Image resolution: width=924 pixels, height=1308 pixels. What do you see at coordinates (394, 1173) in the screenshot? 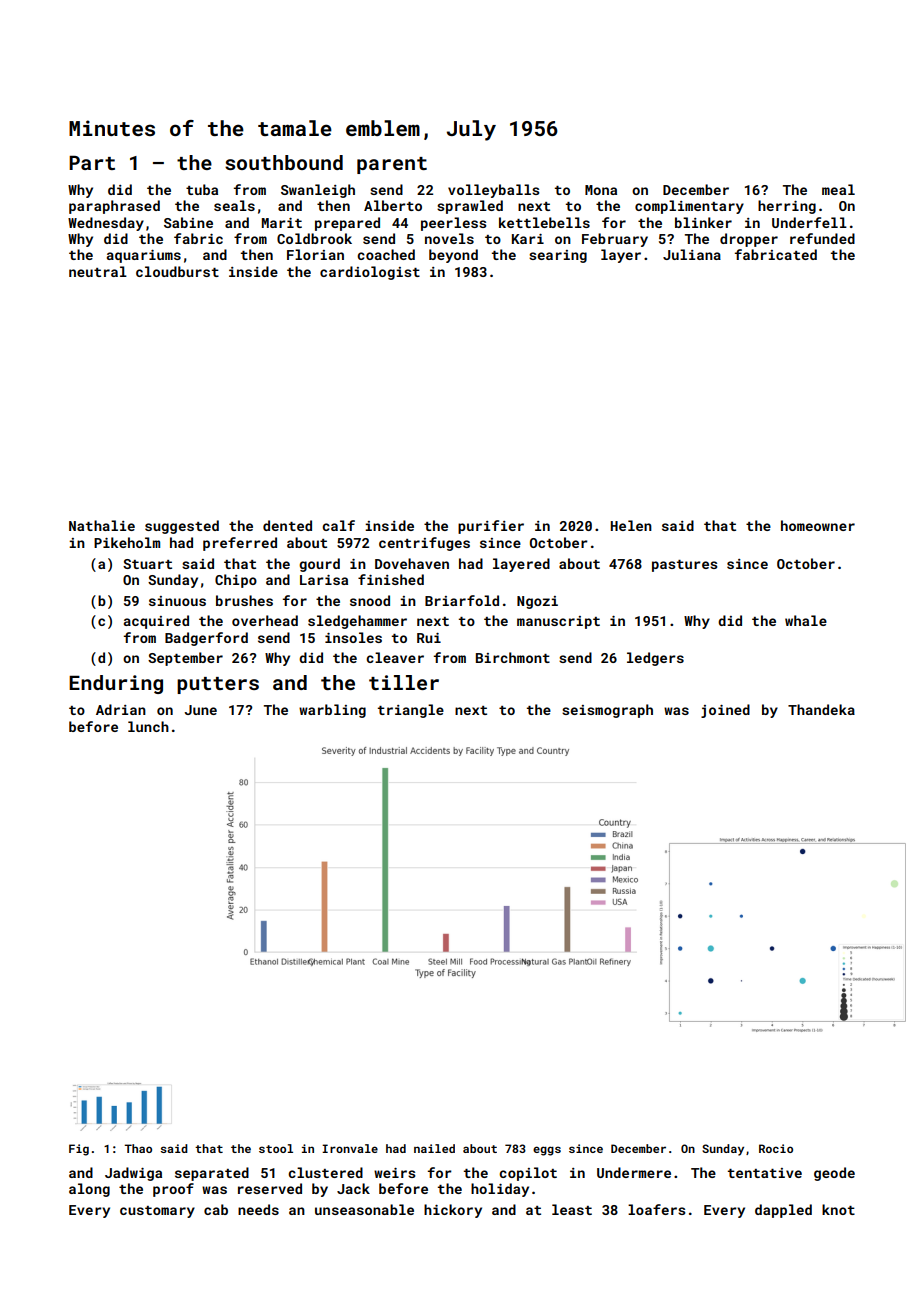
I see `weirs` at bounding box center [394, 1173].
